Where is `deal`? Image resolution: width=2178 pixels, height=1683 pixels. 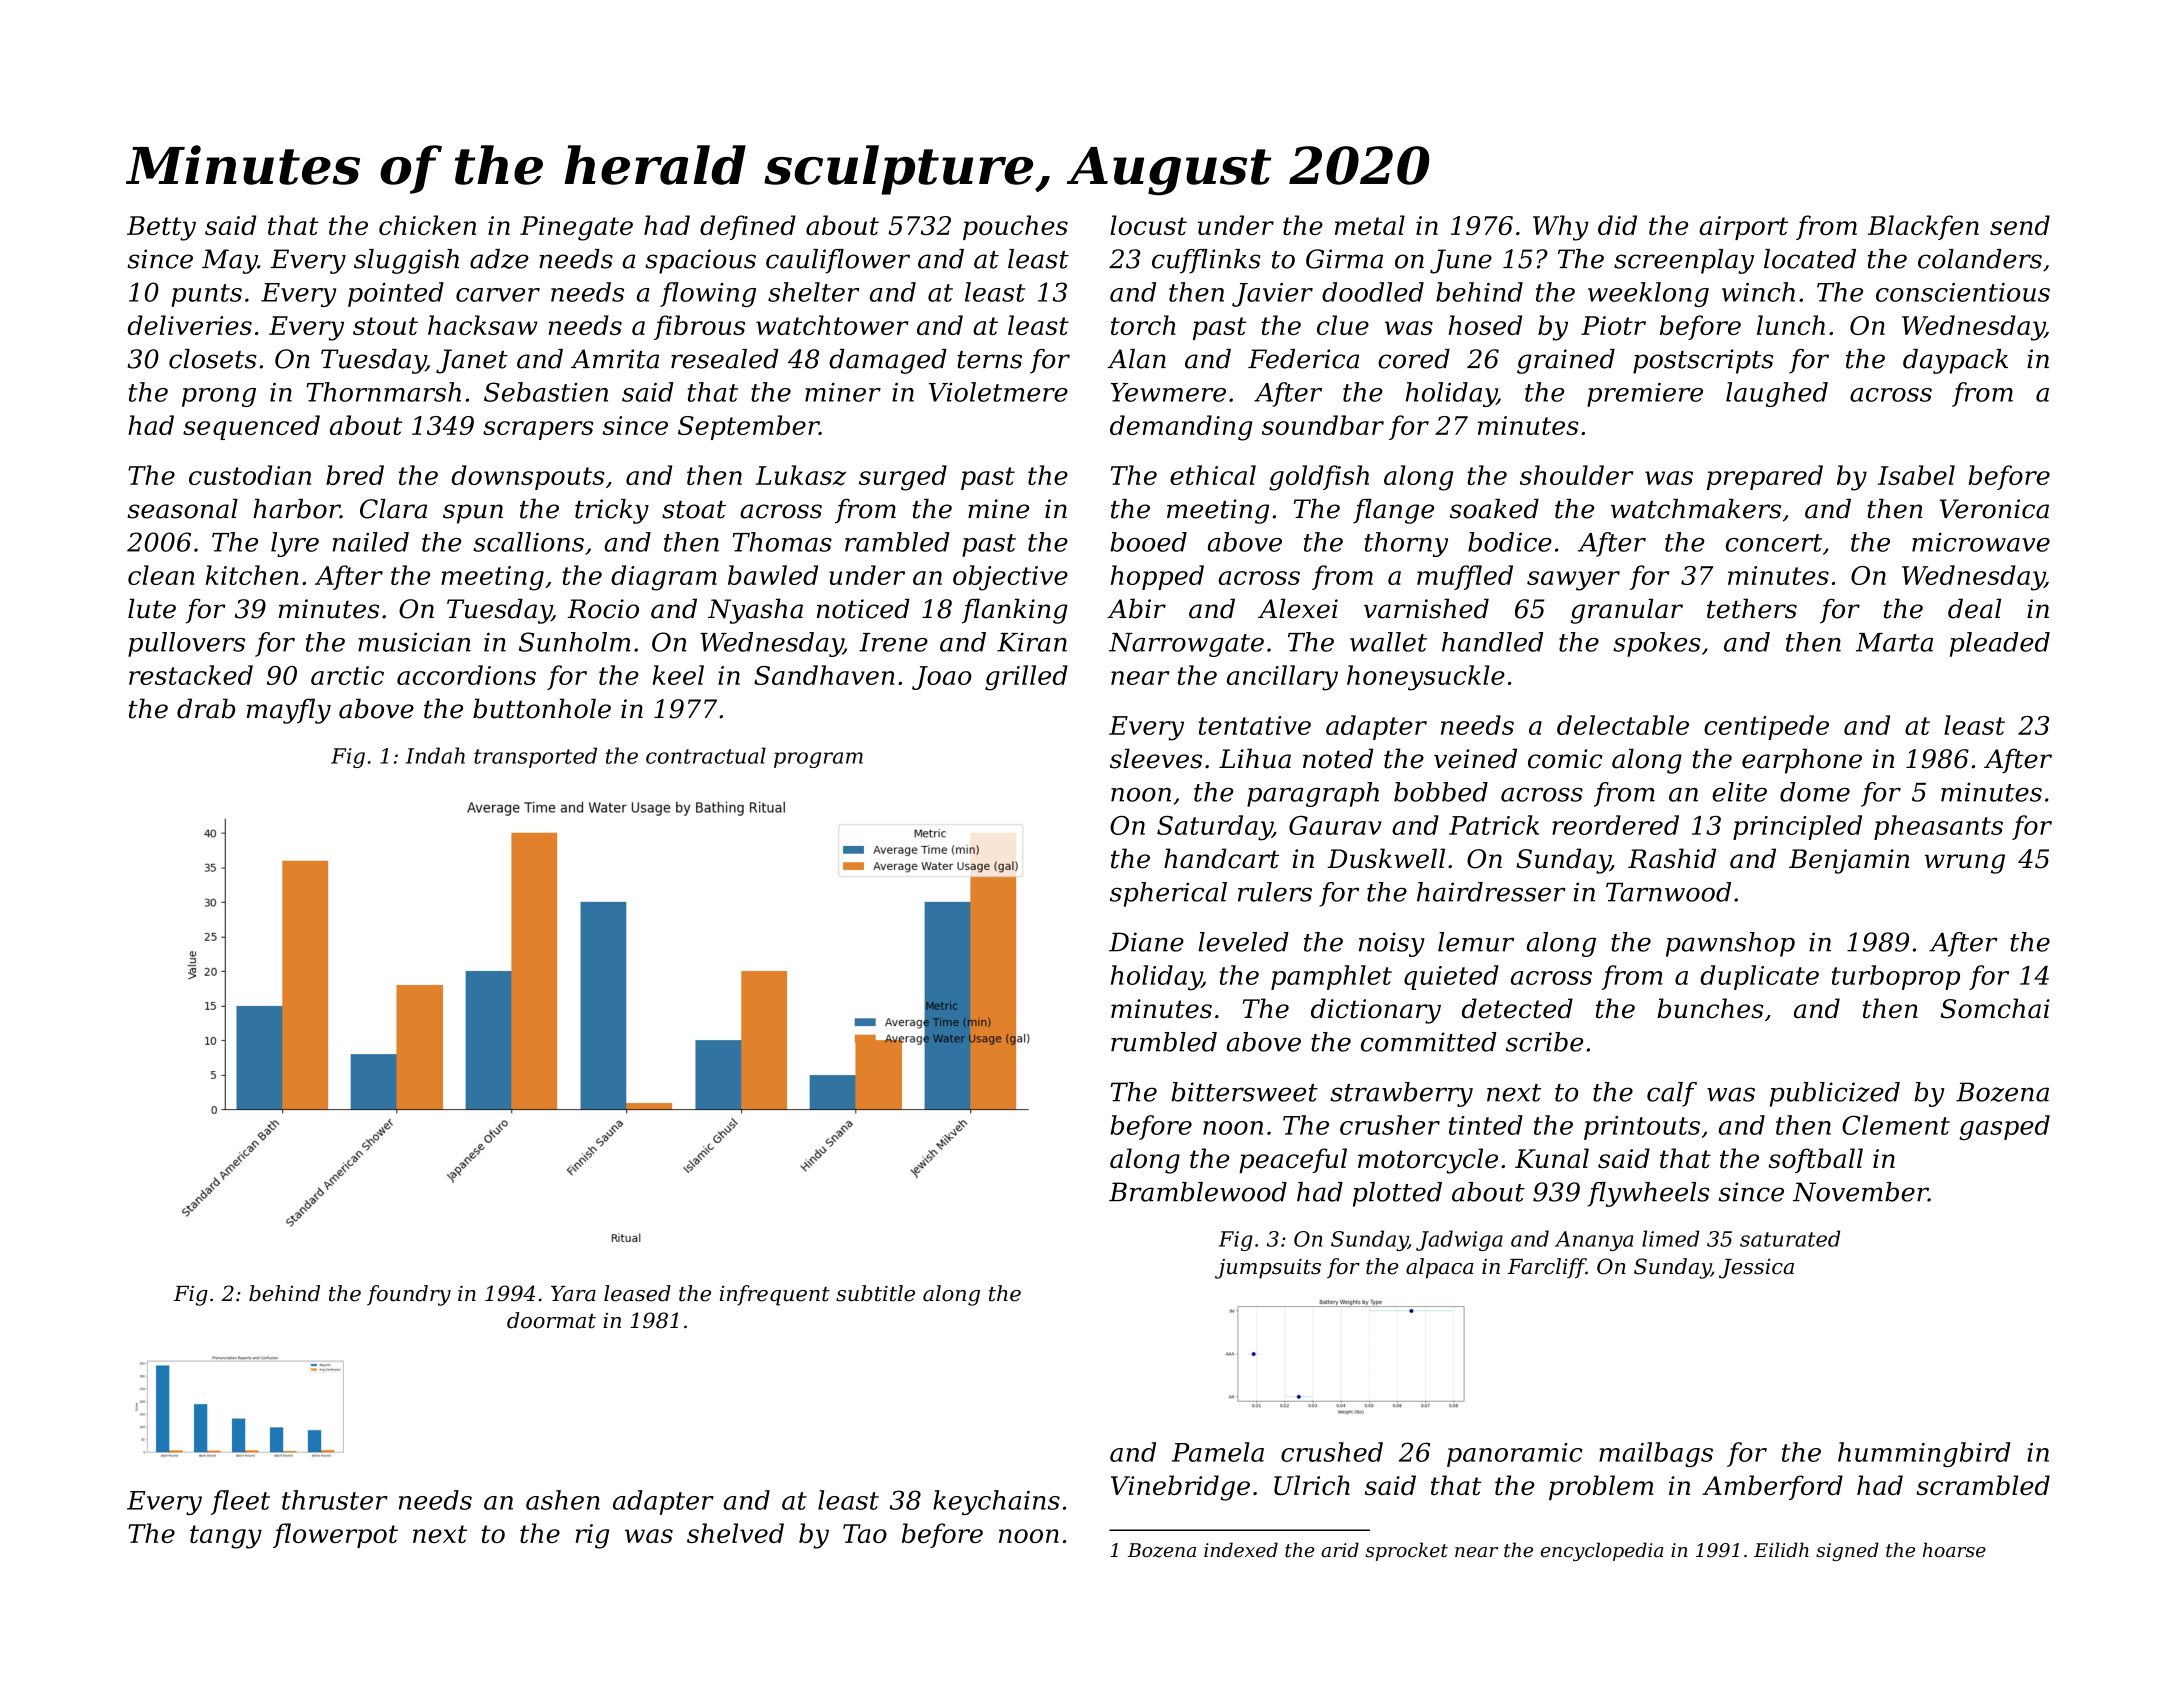 deal is located at coordinates (1974, 608).
